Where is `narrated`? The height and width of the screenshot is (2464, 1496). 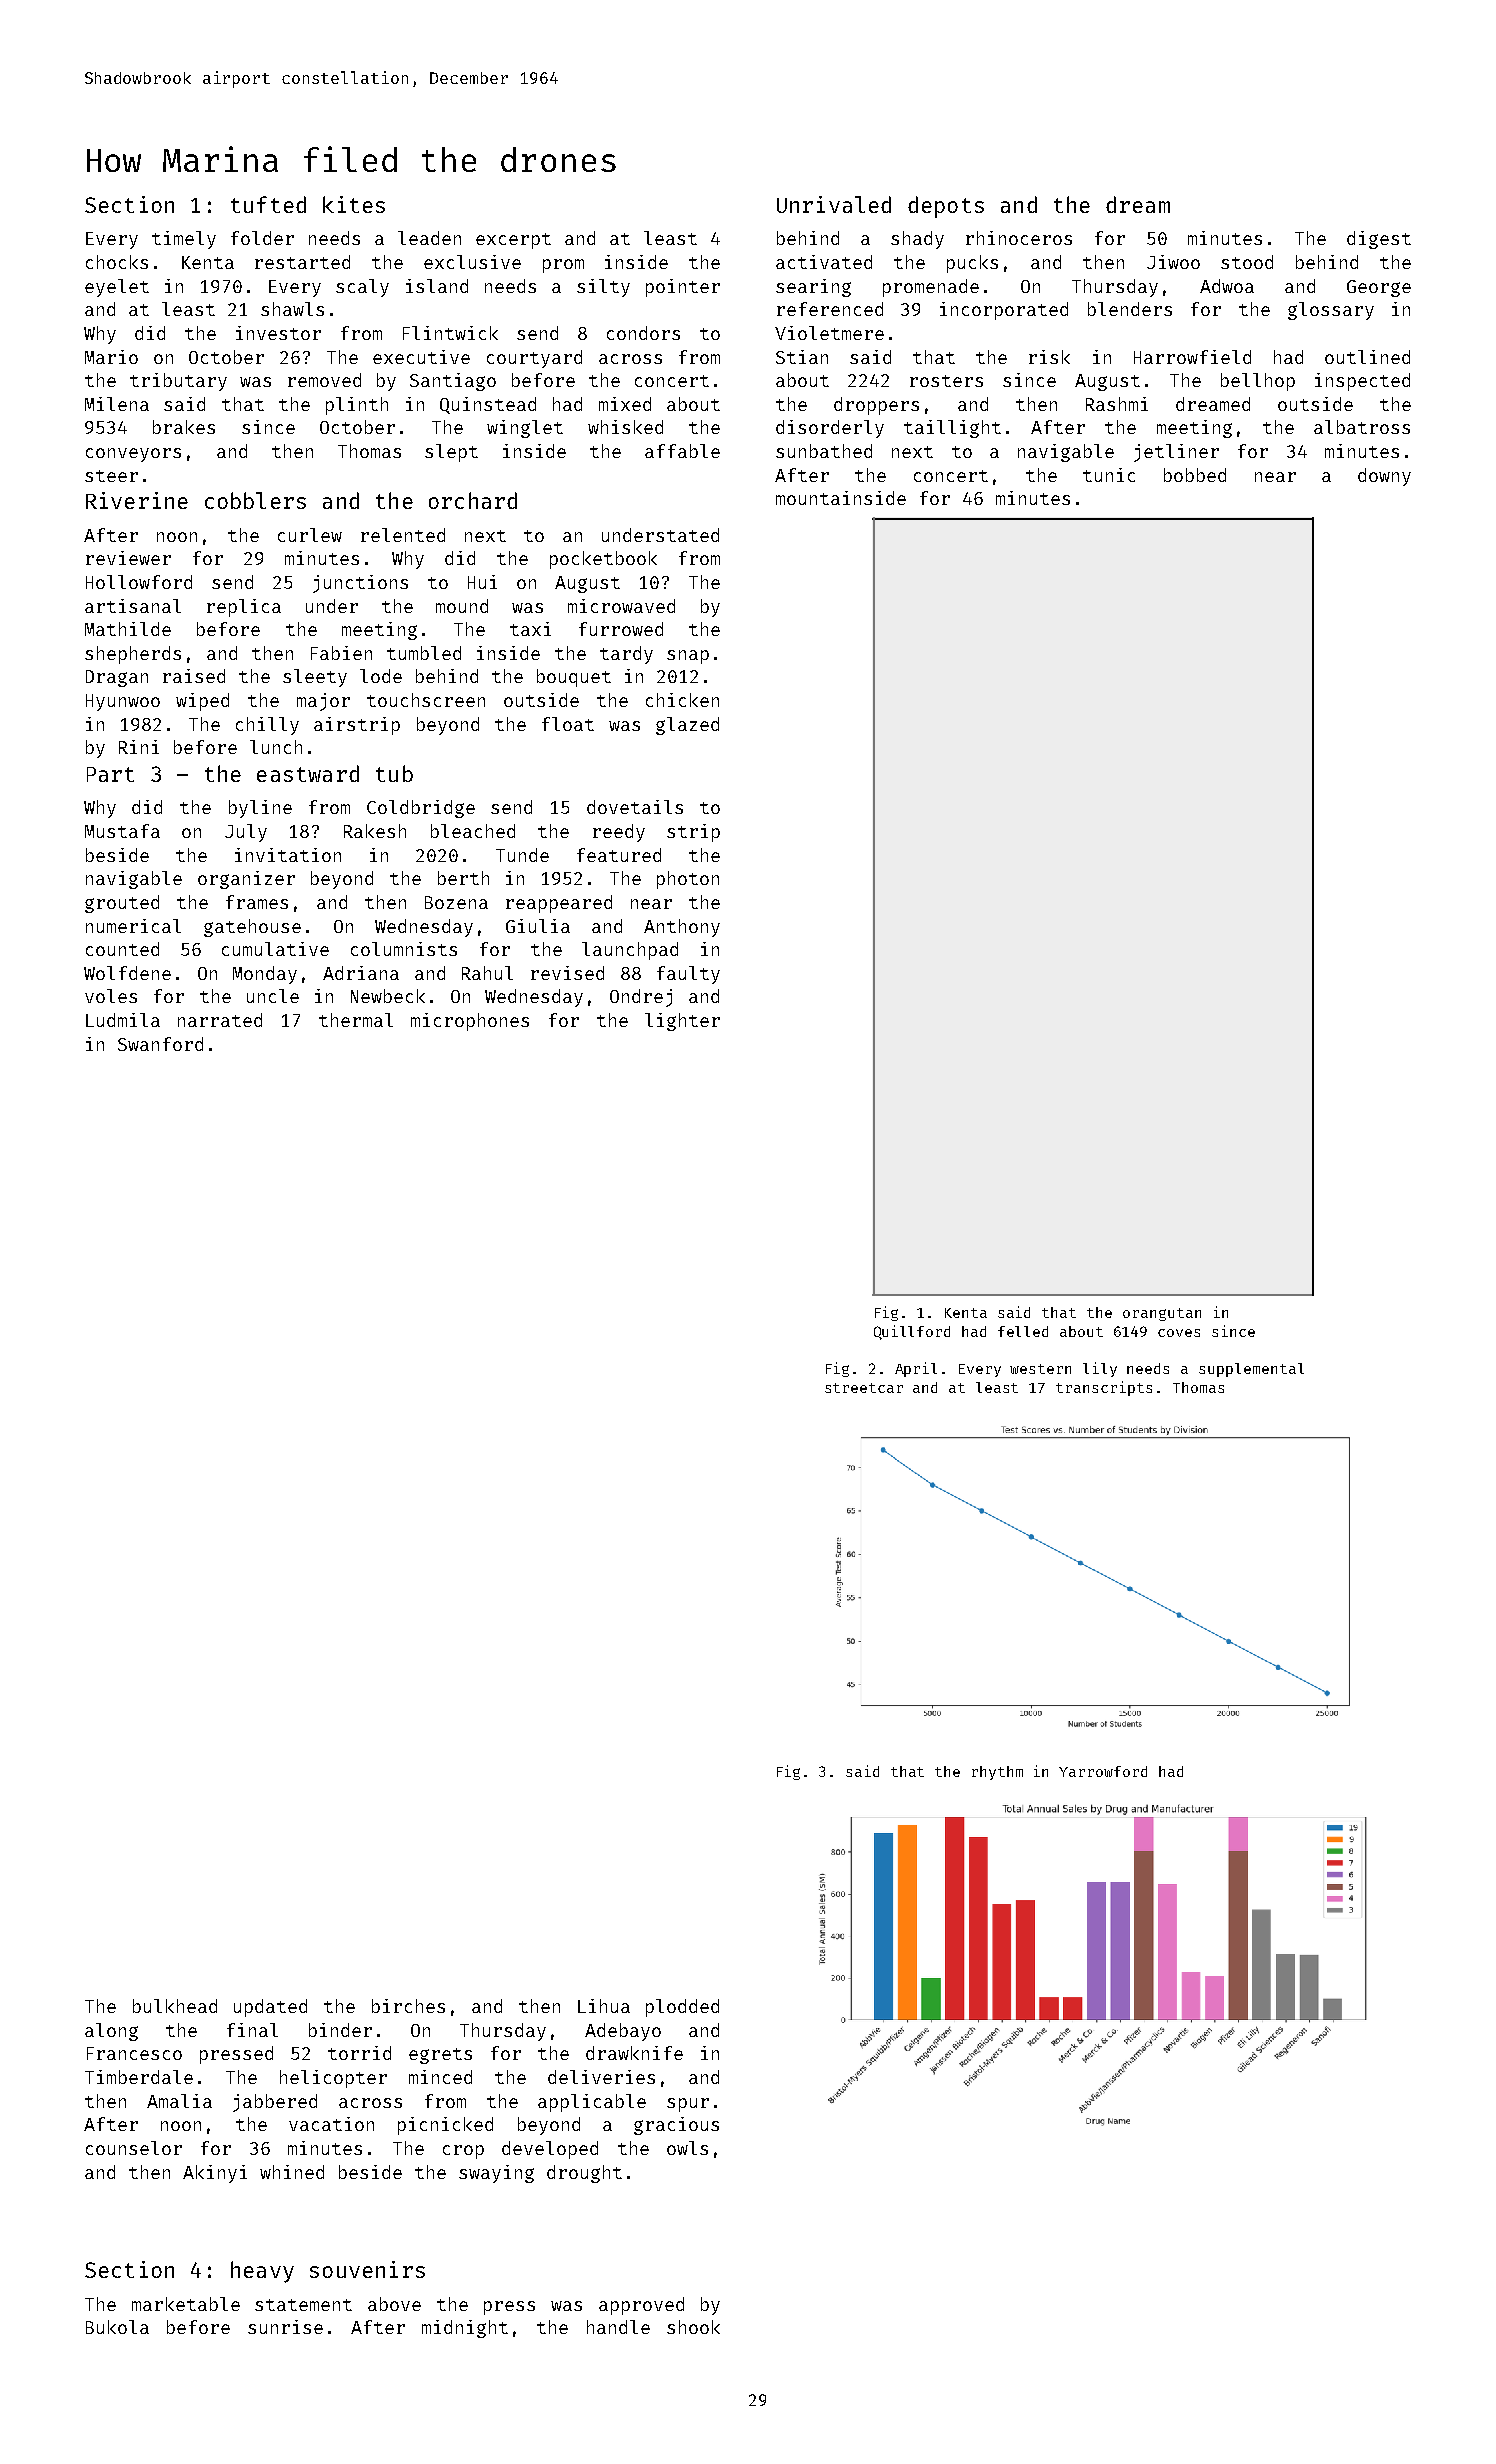 narrated is located at coordinates (220, 1020).
